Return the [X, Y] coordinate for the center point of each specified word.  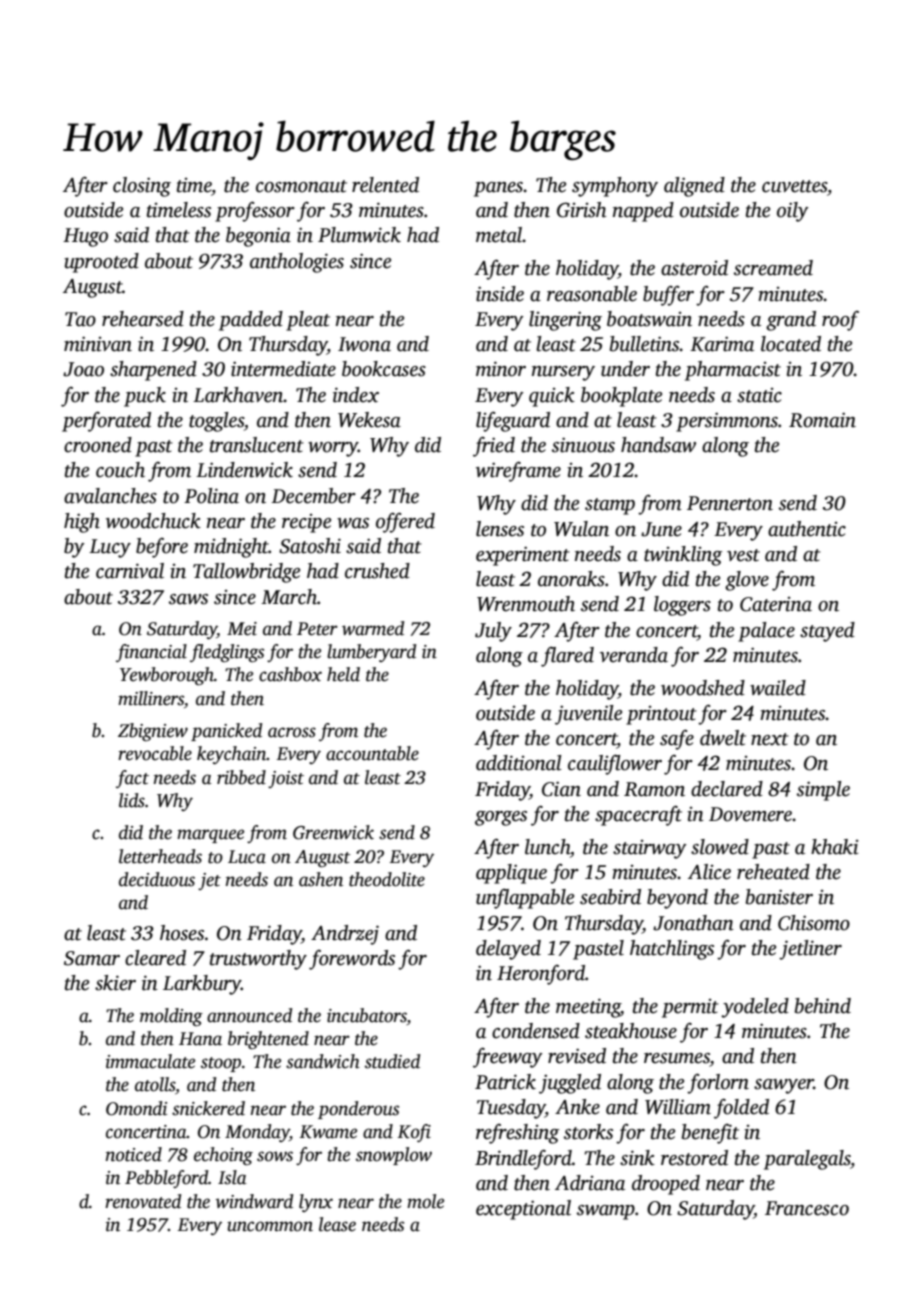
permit [690, 1008]
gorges [501, 818]
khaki [835, 847]
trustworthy [258, 960]
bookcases [384, 369]
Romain [822, 420]
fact [132, 779]
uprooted [101, 263]
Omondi [136, 1108]
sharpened [153, 371]
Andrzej [345, 935]
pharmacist [733, 371]
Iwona [364, 344]
